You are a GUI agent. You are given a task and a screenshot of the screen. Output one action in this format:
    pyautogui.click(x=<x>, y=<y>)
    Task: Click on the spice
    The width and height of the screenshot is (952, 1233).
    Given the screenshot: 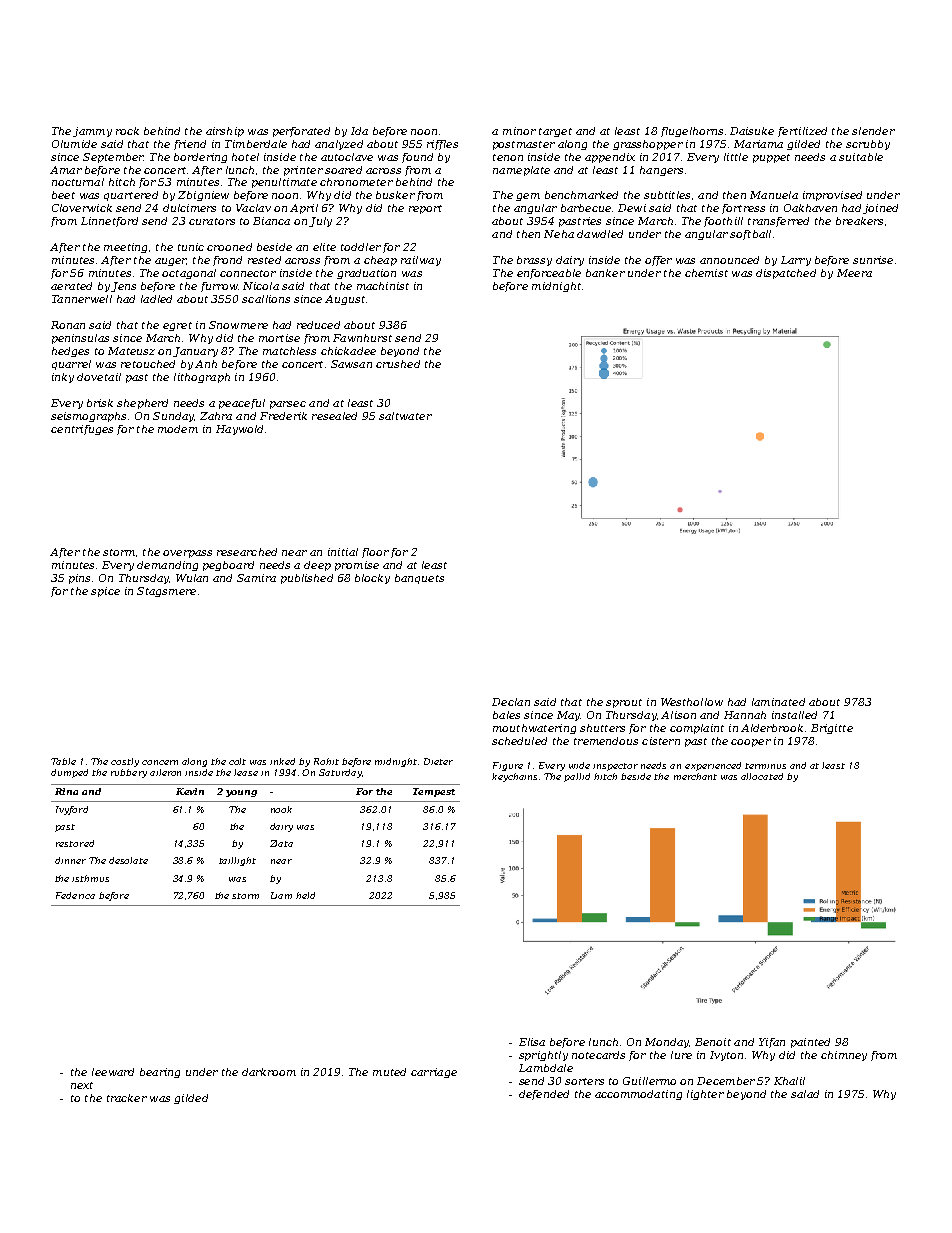 What is the action you would take?
    pyautogui.click(x=105, y=592)
